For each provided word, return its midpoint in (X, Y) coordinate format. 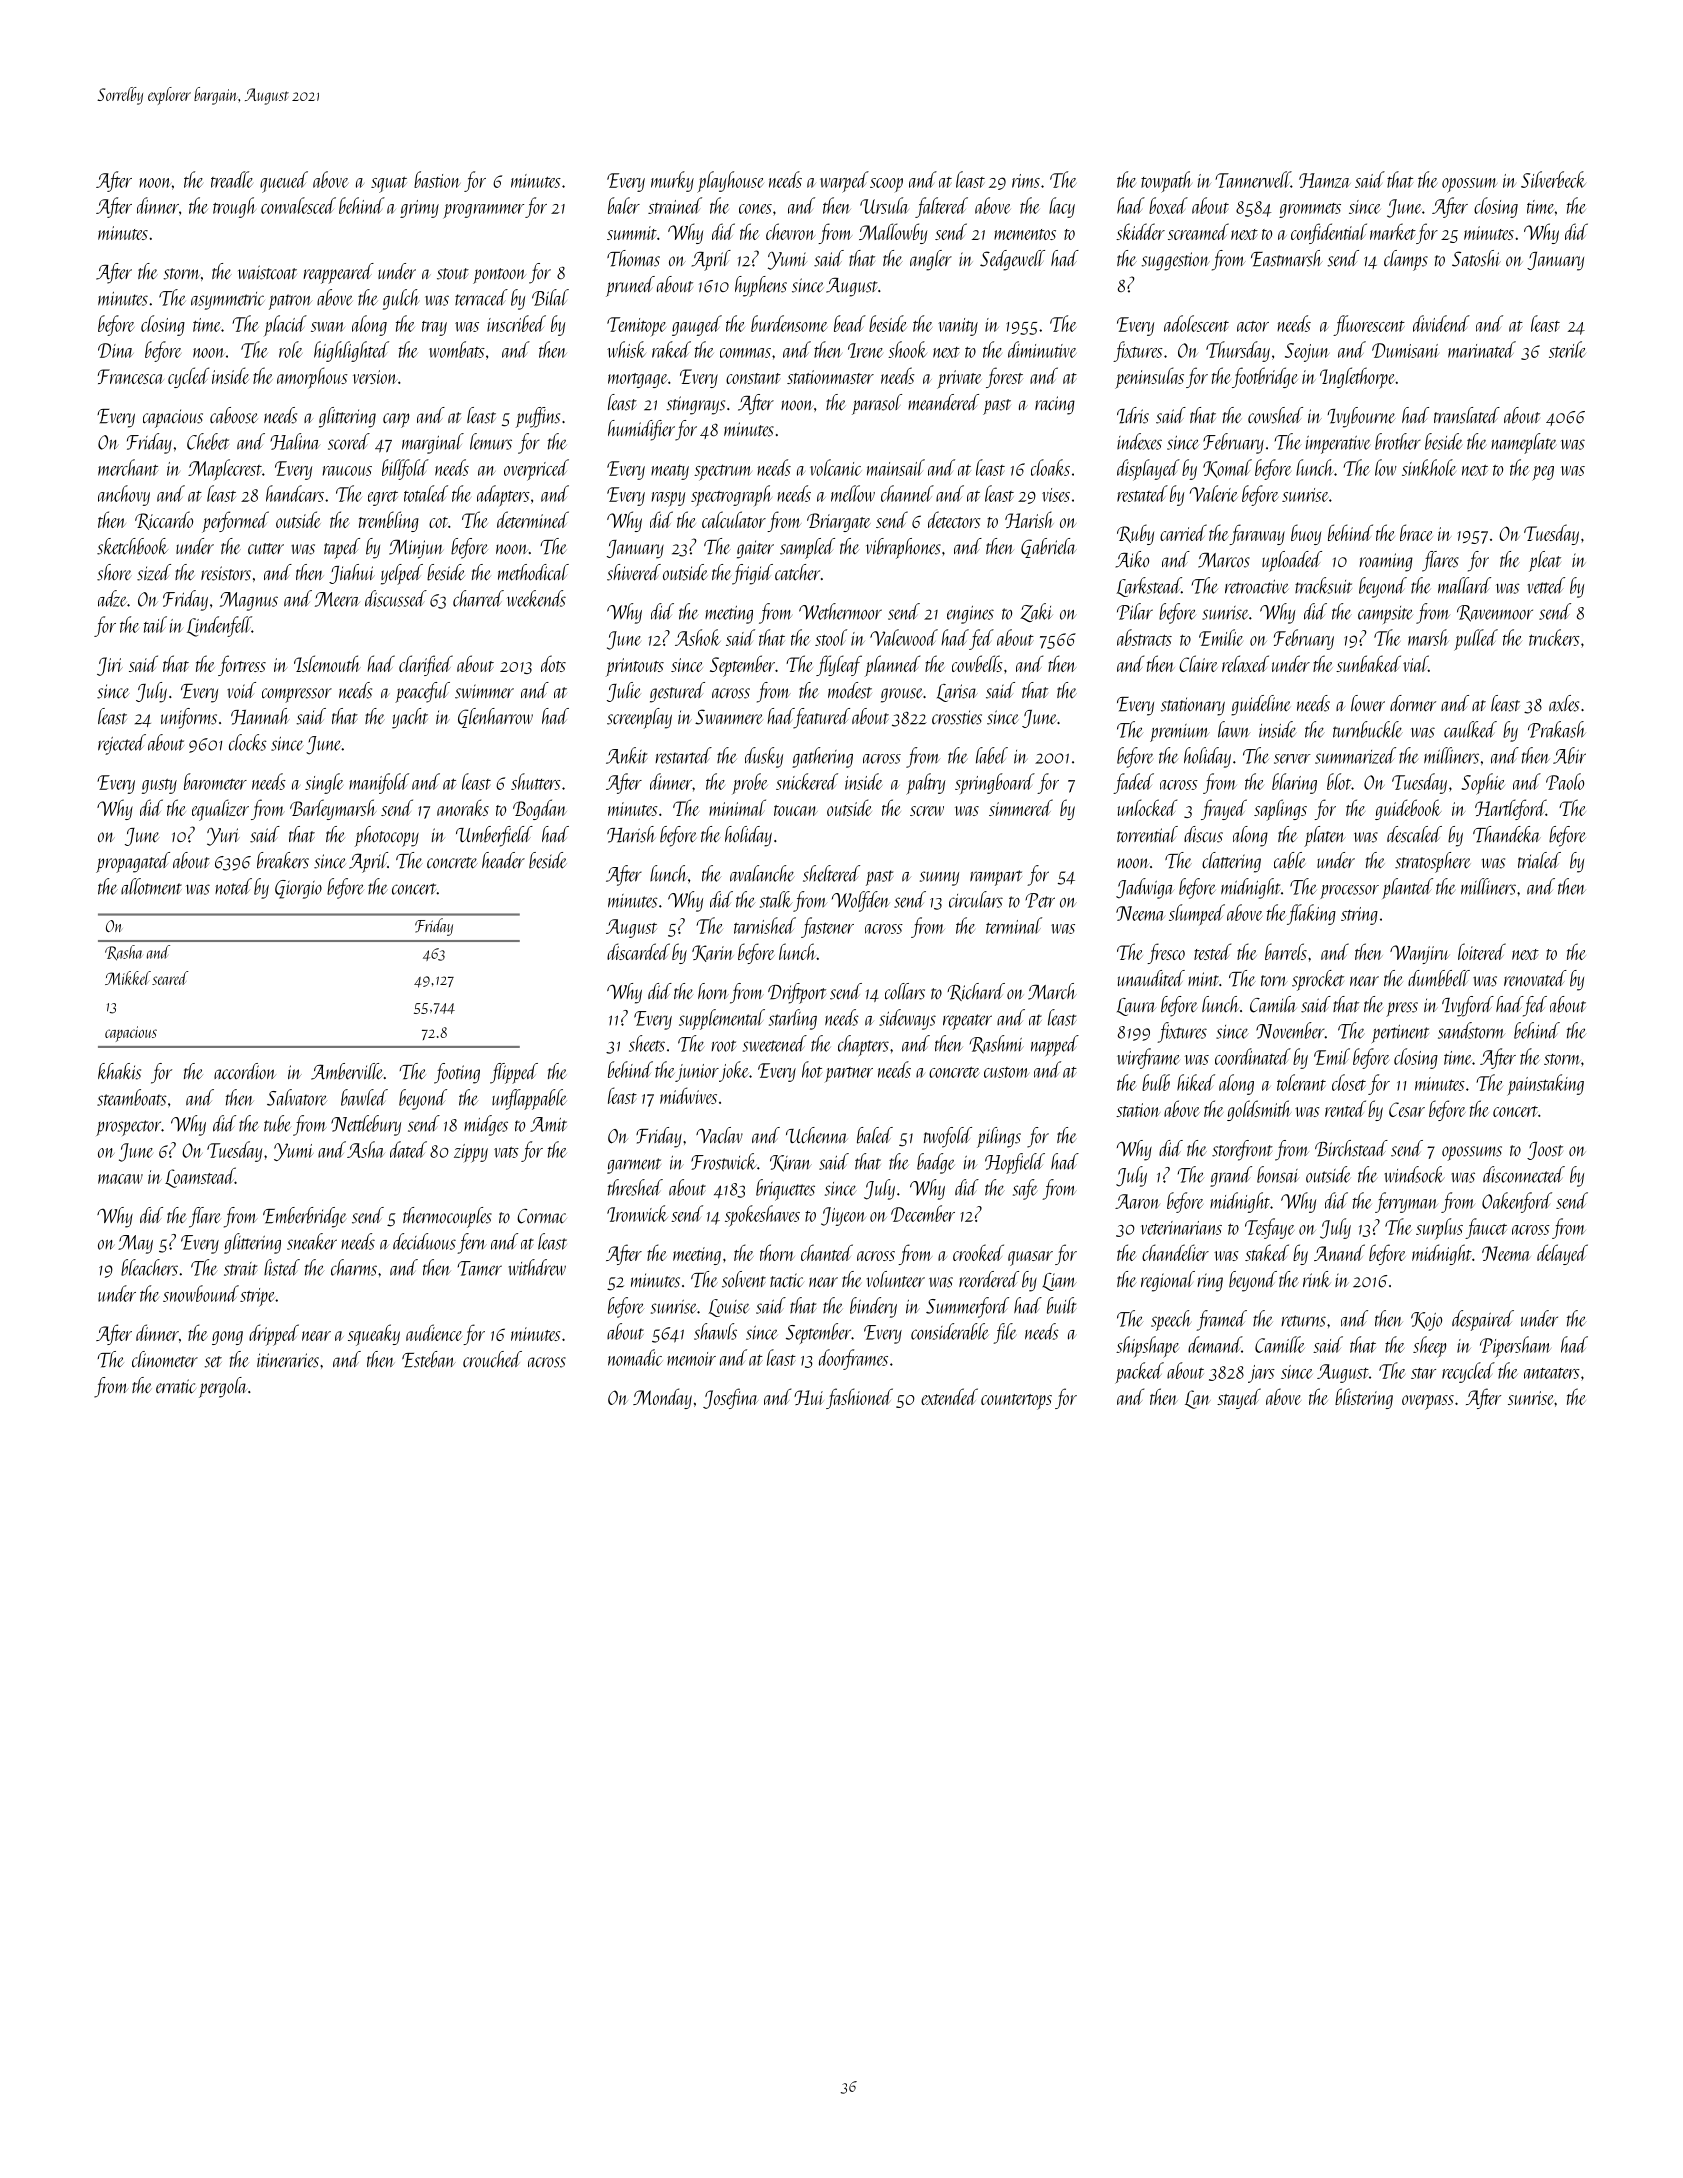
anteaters (1552, 1373)
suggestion (1175, 261)
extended (949, 1396)
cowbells (977, 663)
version (375, 377)
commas (745, 353)
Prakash (1557, 729)
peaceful (422, 692)
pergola (223, 1387)
